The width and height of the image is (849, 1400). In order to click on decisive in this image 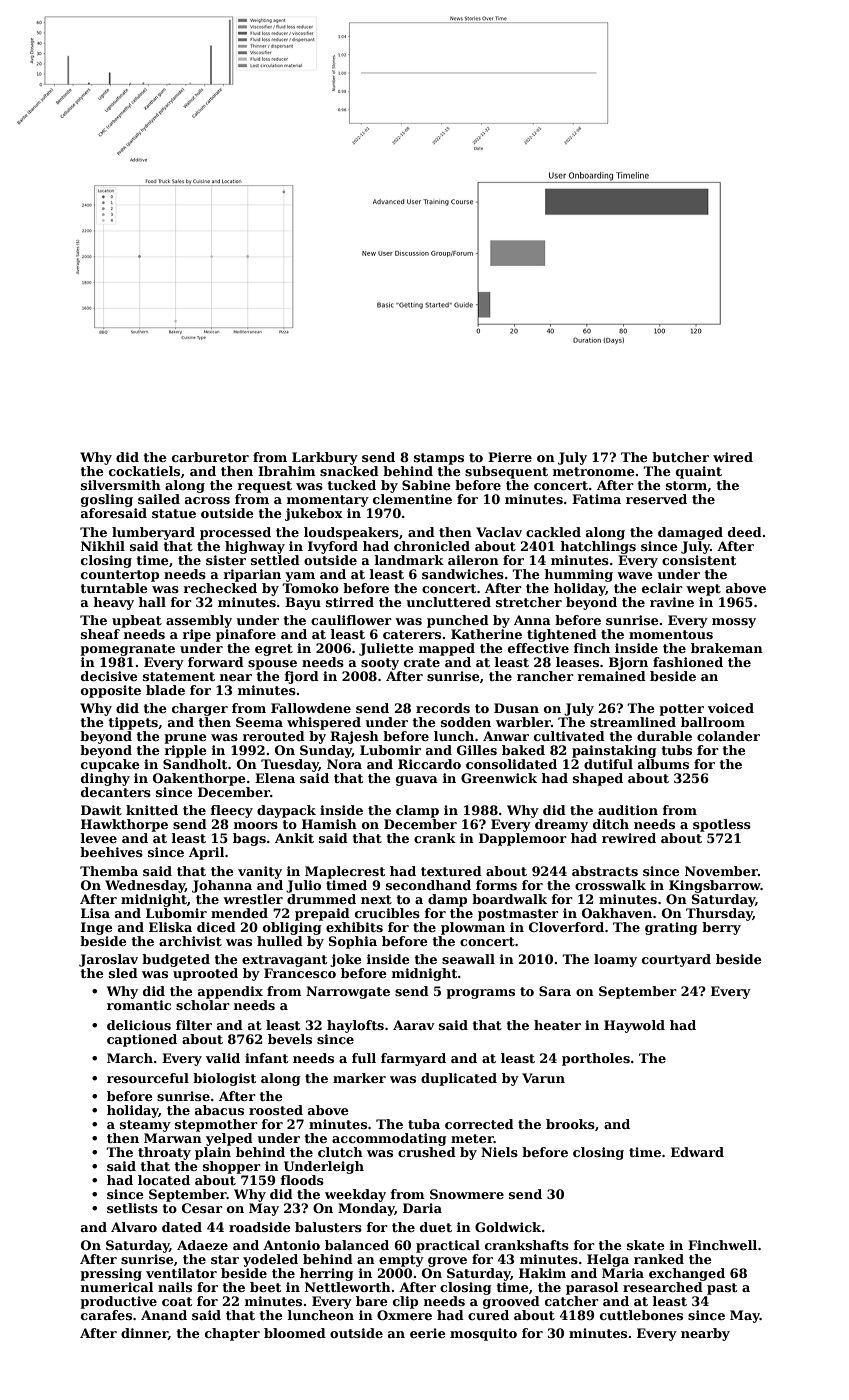, I will do `click(109, 676)`.
